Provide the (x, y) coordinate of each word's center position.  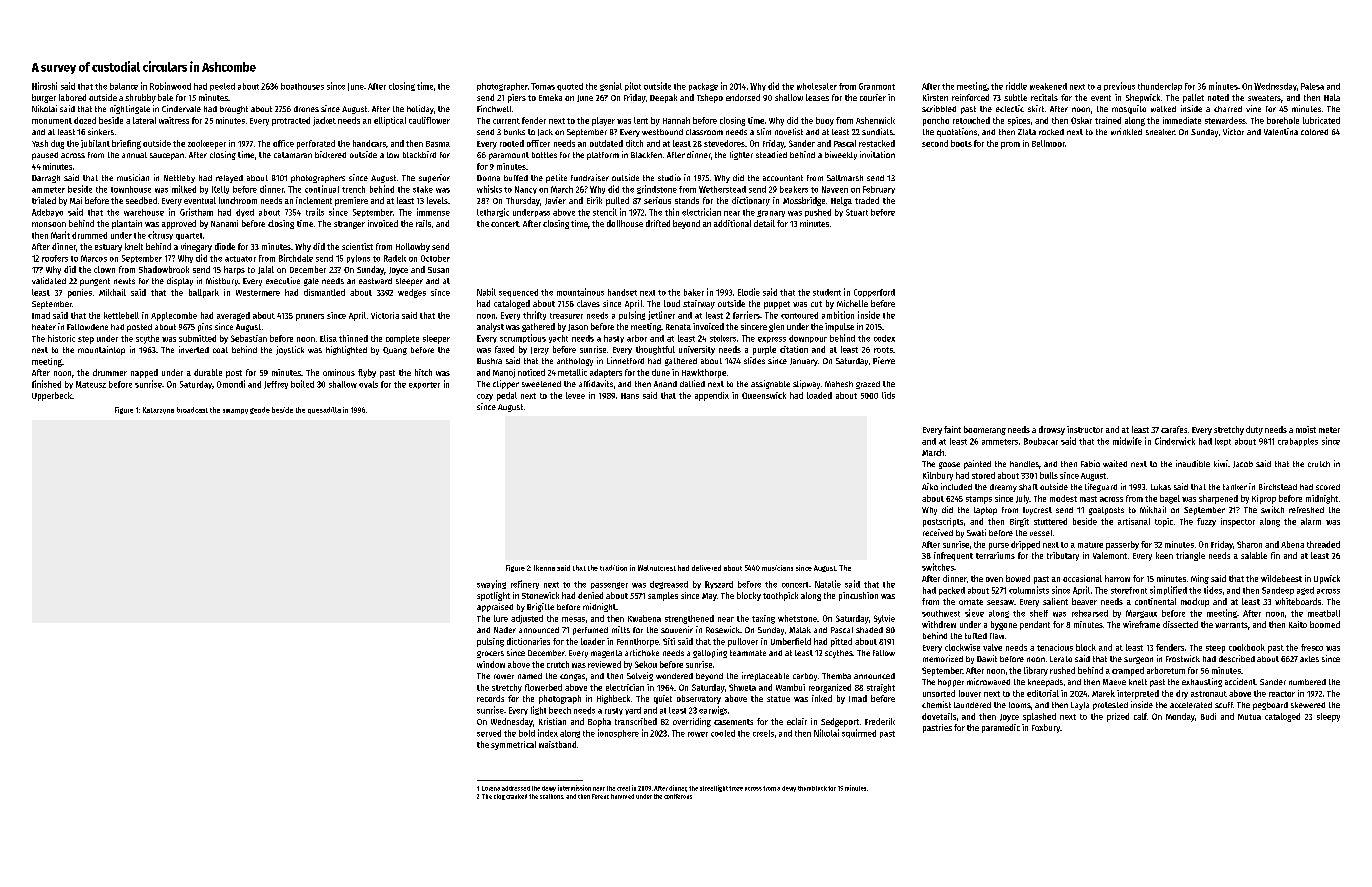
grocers (490, 654)
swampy (235, 411)
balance (124, 86)
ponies (80, 293)
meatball (1324, 613)
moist (1306, 429)
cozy (485, 397)
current (506, 121)
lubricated (1321, 120)
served (489, 733)
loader (593, 641)
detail (764, 223)
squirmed (859, 733)
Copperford (874, 293)
